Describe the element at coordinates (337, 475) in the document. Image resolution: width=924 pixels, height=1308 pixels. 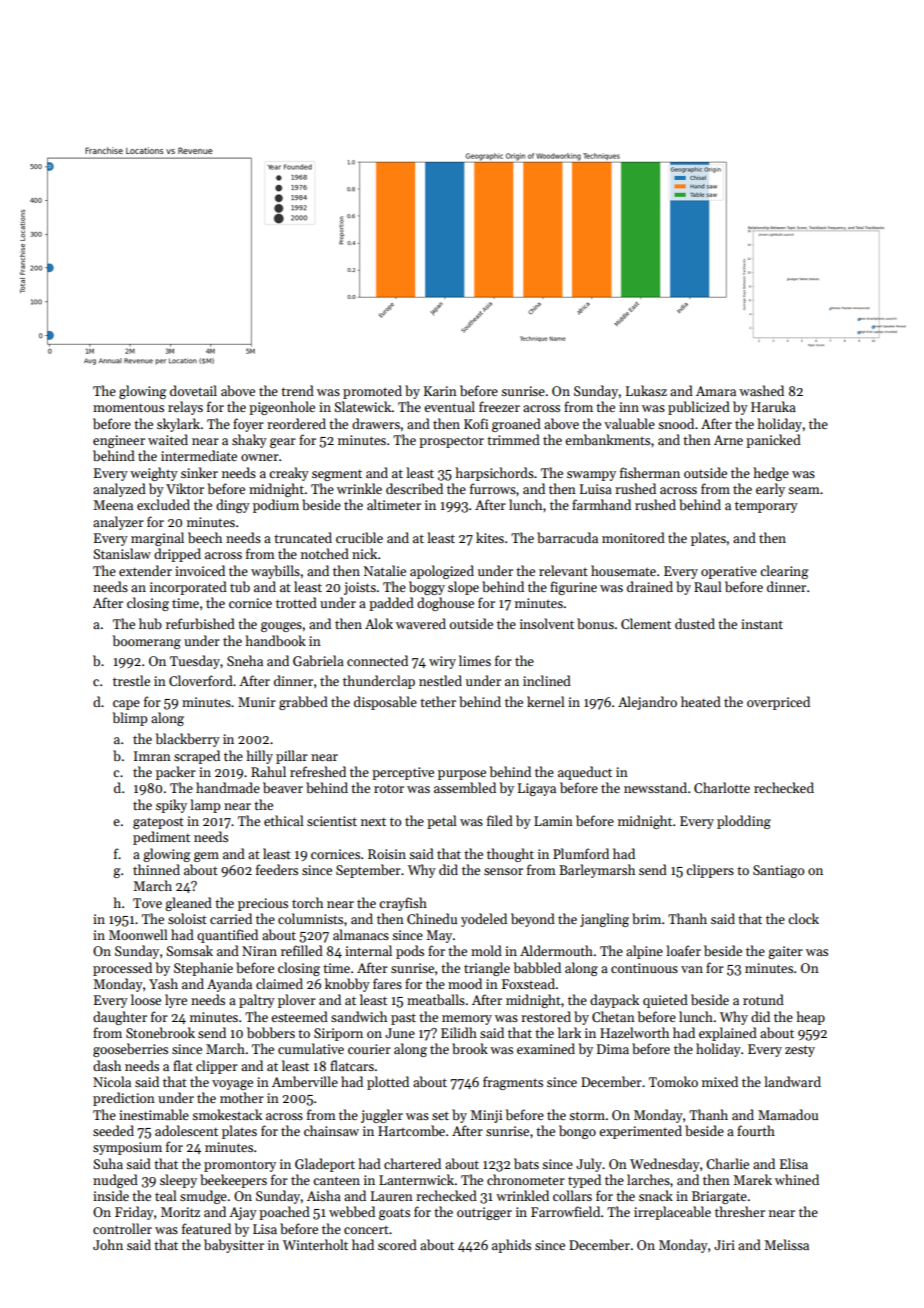
I see `segment` at that location.
